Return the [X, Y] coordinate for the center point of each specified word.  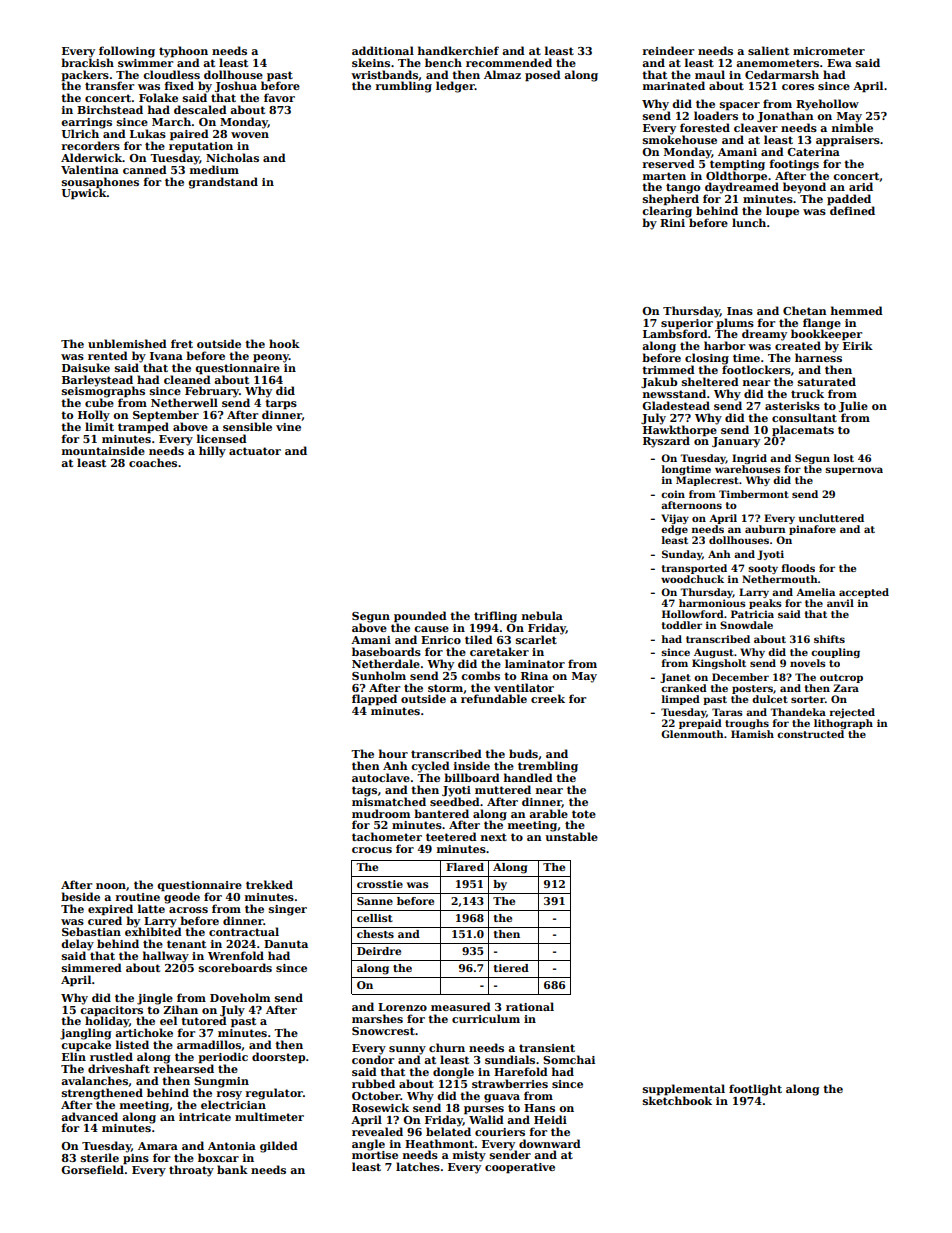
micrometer [829, 51]
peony [271, 358]
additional [383, 50]
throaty [191, 1171]
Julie [853, 406]
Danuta [286, 944]
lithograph [843, 724]
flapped [374, 700]
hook [284, 343]
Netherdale [386, 663]
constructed [810, 734]
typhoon [183, 52]
